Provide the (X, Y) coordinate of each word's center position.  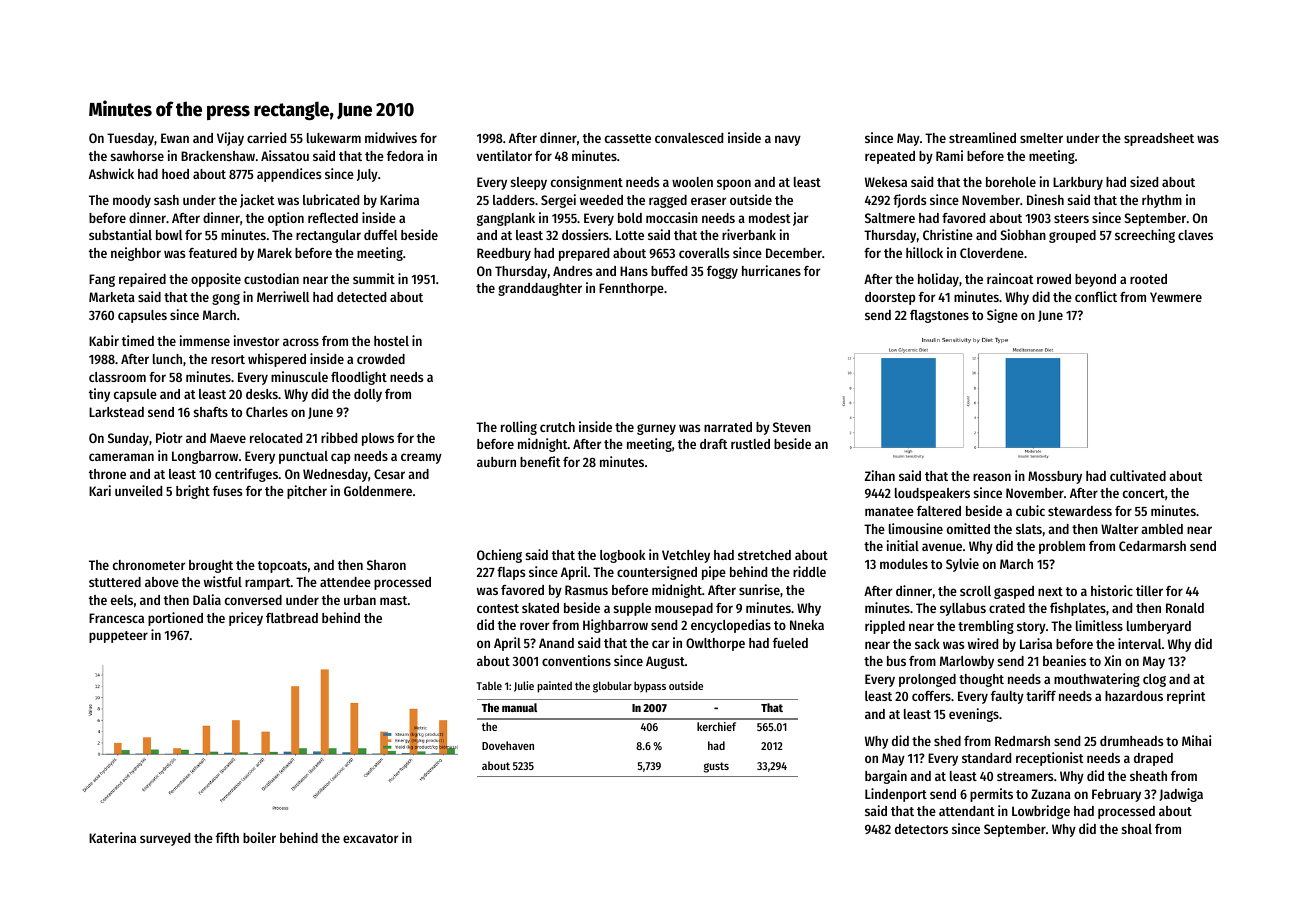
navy (788, 140)
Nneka (807, 625)
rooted (1148, 279)
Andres (572, 271)
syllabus (963, 609)
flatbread (292, 618)
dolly (368, 395)
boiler (259, 837)
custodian (271, 278)
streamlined (982, 137)
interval (1139, 643)
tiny (99, 395)
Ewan (175, 138)
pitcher (307, 492)
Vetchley (686, 556)
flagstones (939, 316)
